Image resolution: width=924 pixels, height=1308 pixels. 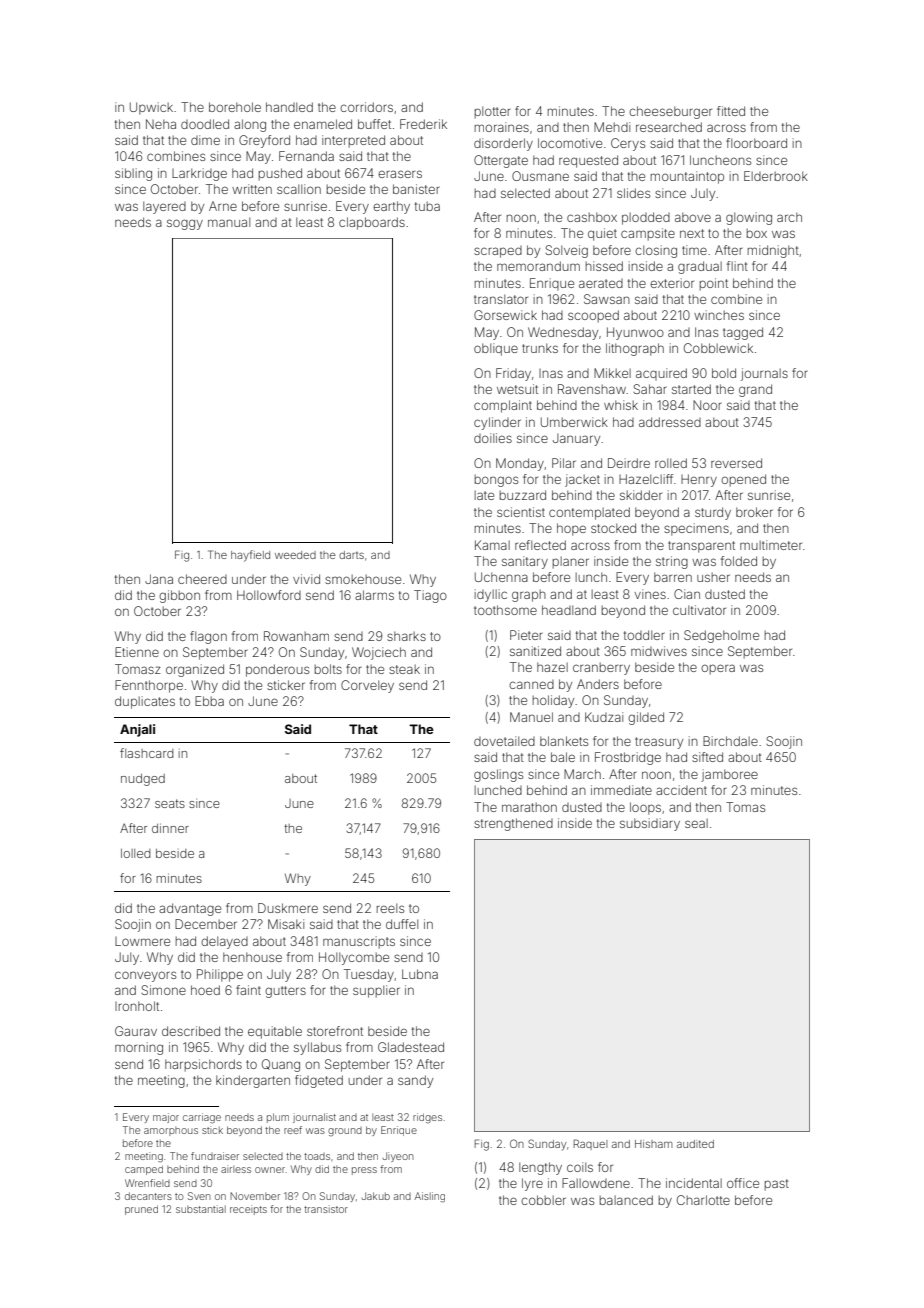 What do you see at coordinates (730, 741) in the document?
I see `Birchdale` at bounding box center [730, 741].
